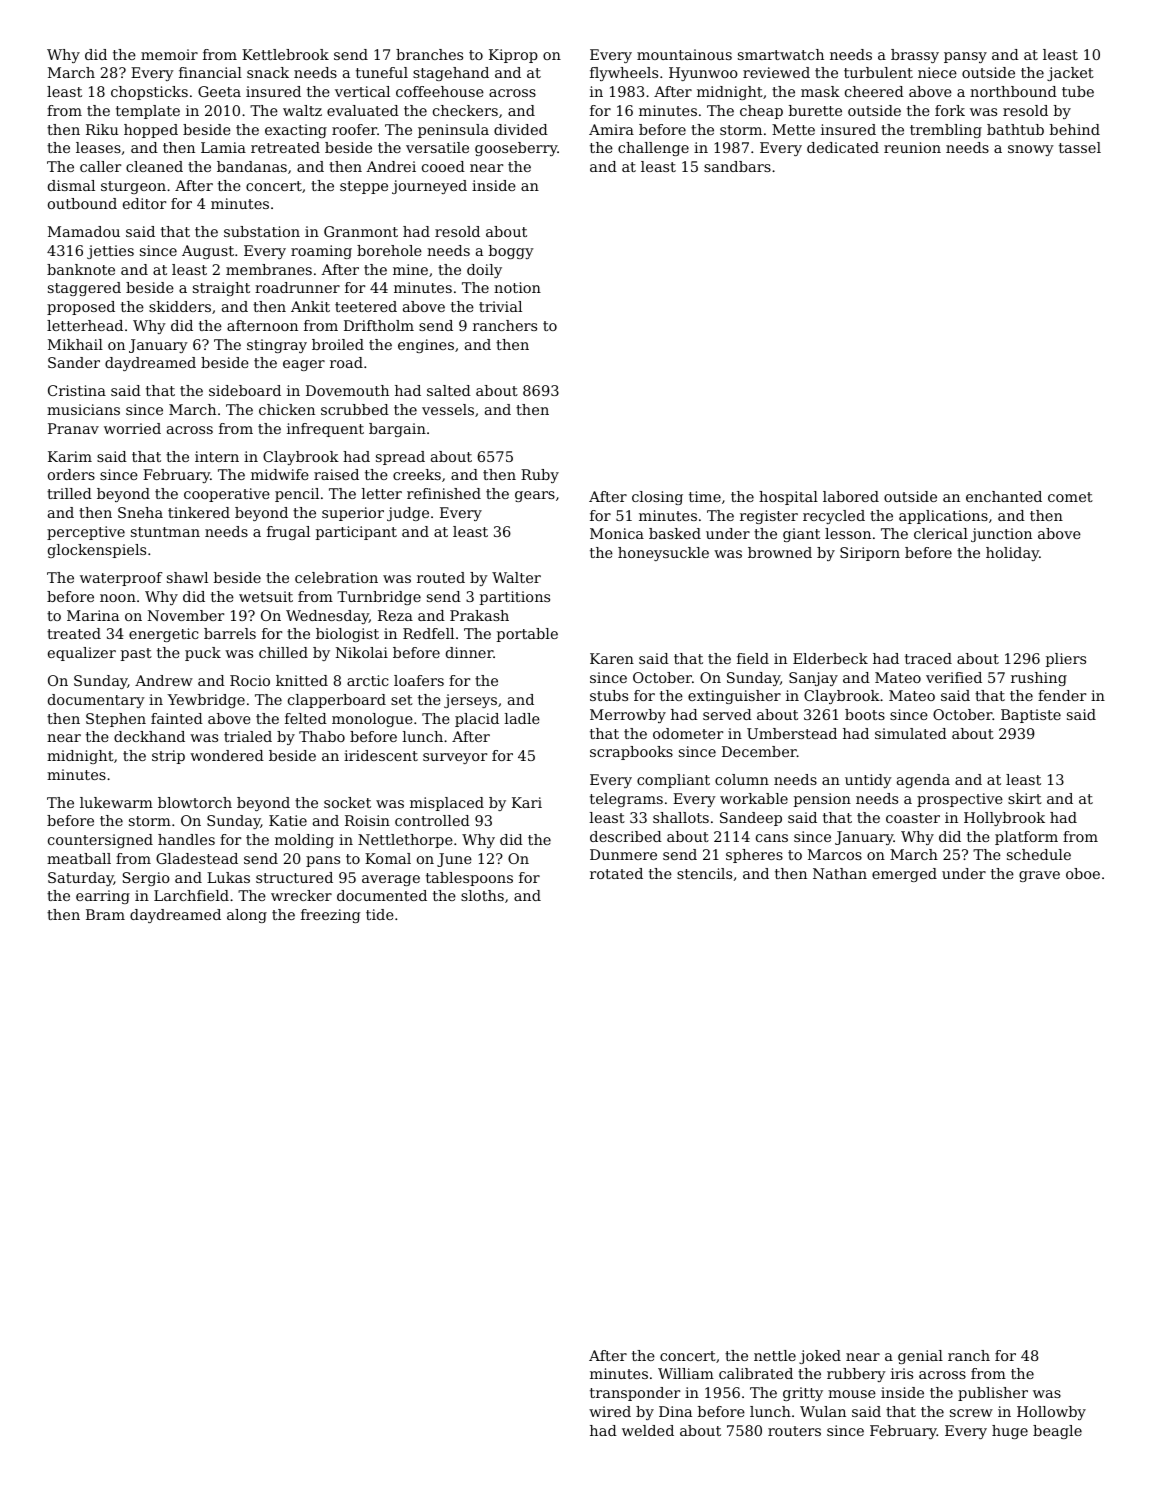  I want to click on Bram, so click(105, 914).
